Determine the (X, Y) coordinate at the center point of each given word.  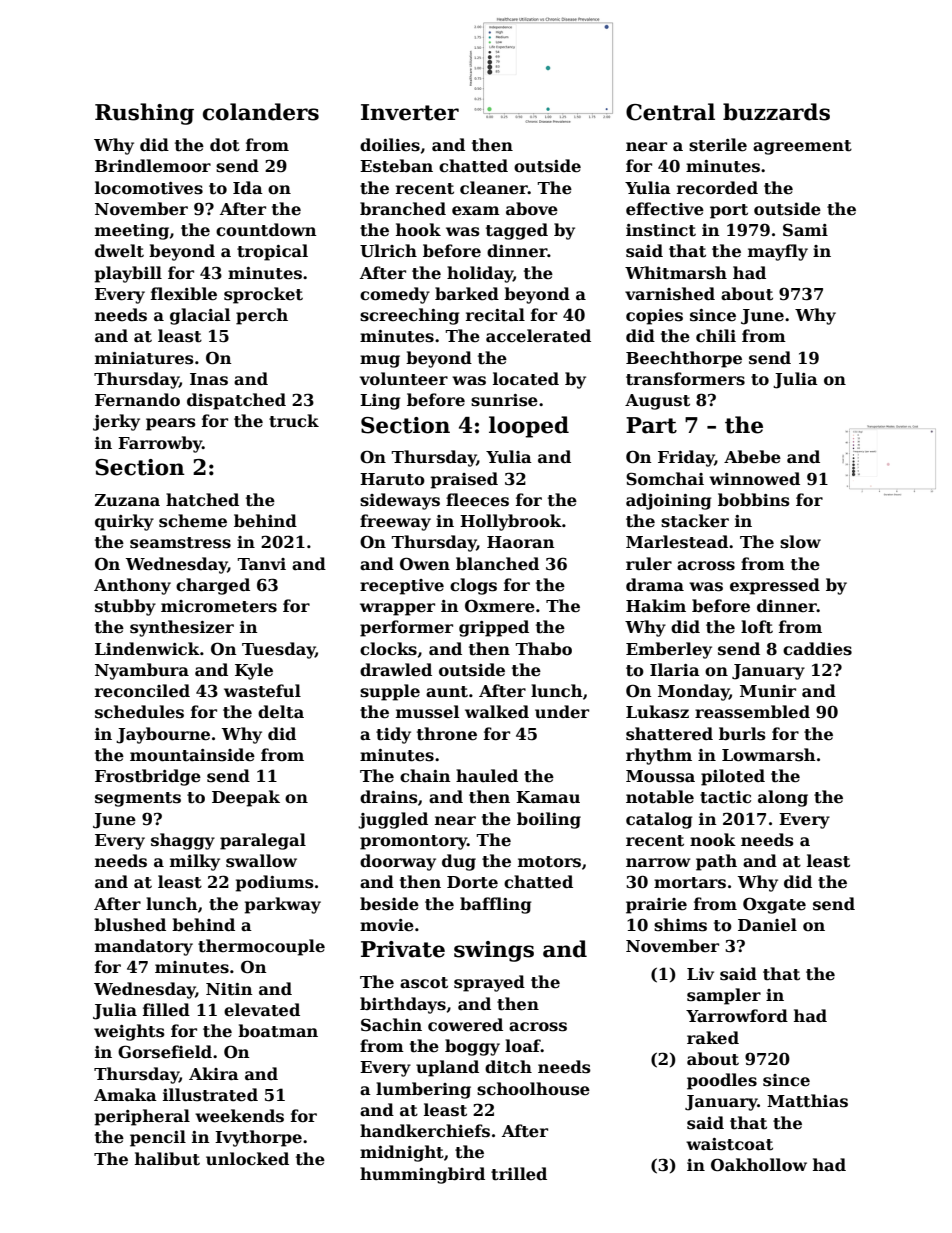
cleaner (494, 188)
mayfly (778, 252)
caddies (817, 649)
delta (281, 712)
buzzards (776, 112)
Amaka (125, 1094)
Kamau (548, 797)
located (526, 379)
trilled (519, 1174)
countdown (266, 230)
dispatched (236, 401)
